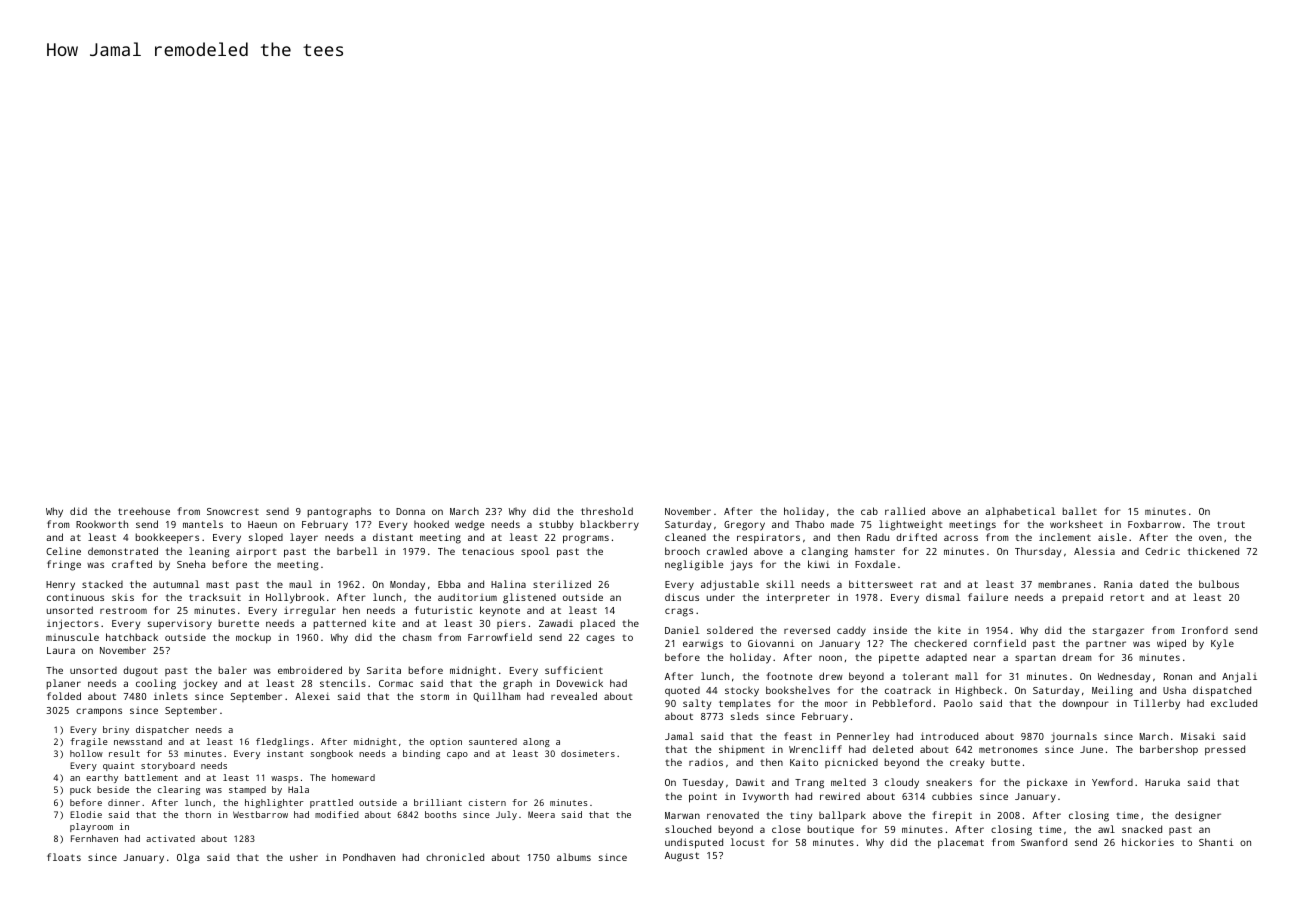 The height and width of the screenshot is (924, 1308). Describe the element at coordinates (369, 857) in the screenshot. I see `Pondhaven` at that location.
